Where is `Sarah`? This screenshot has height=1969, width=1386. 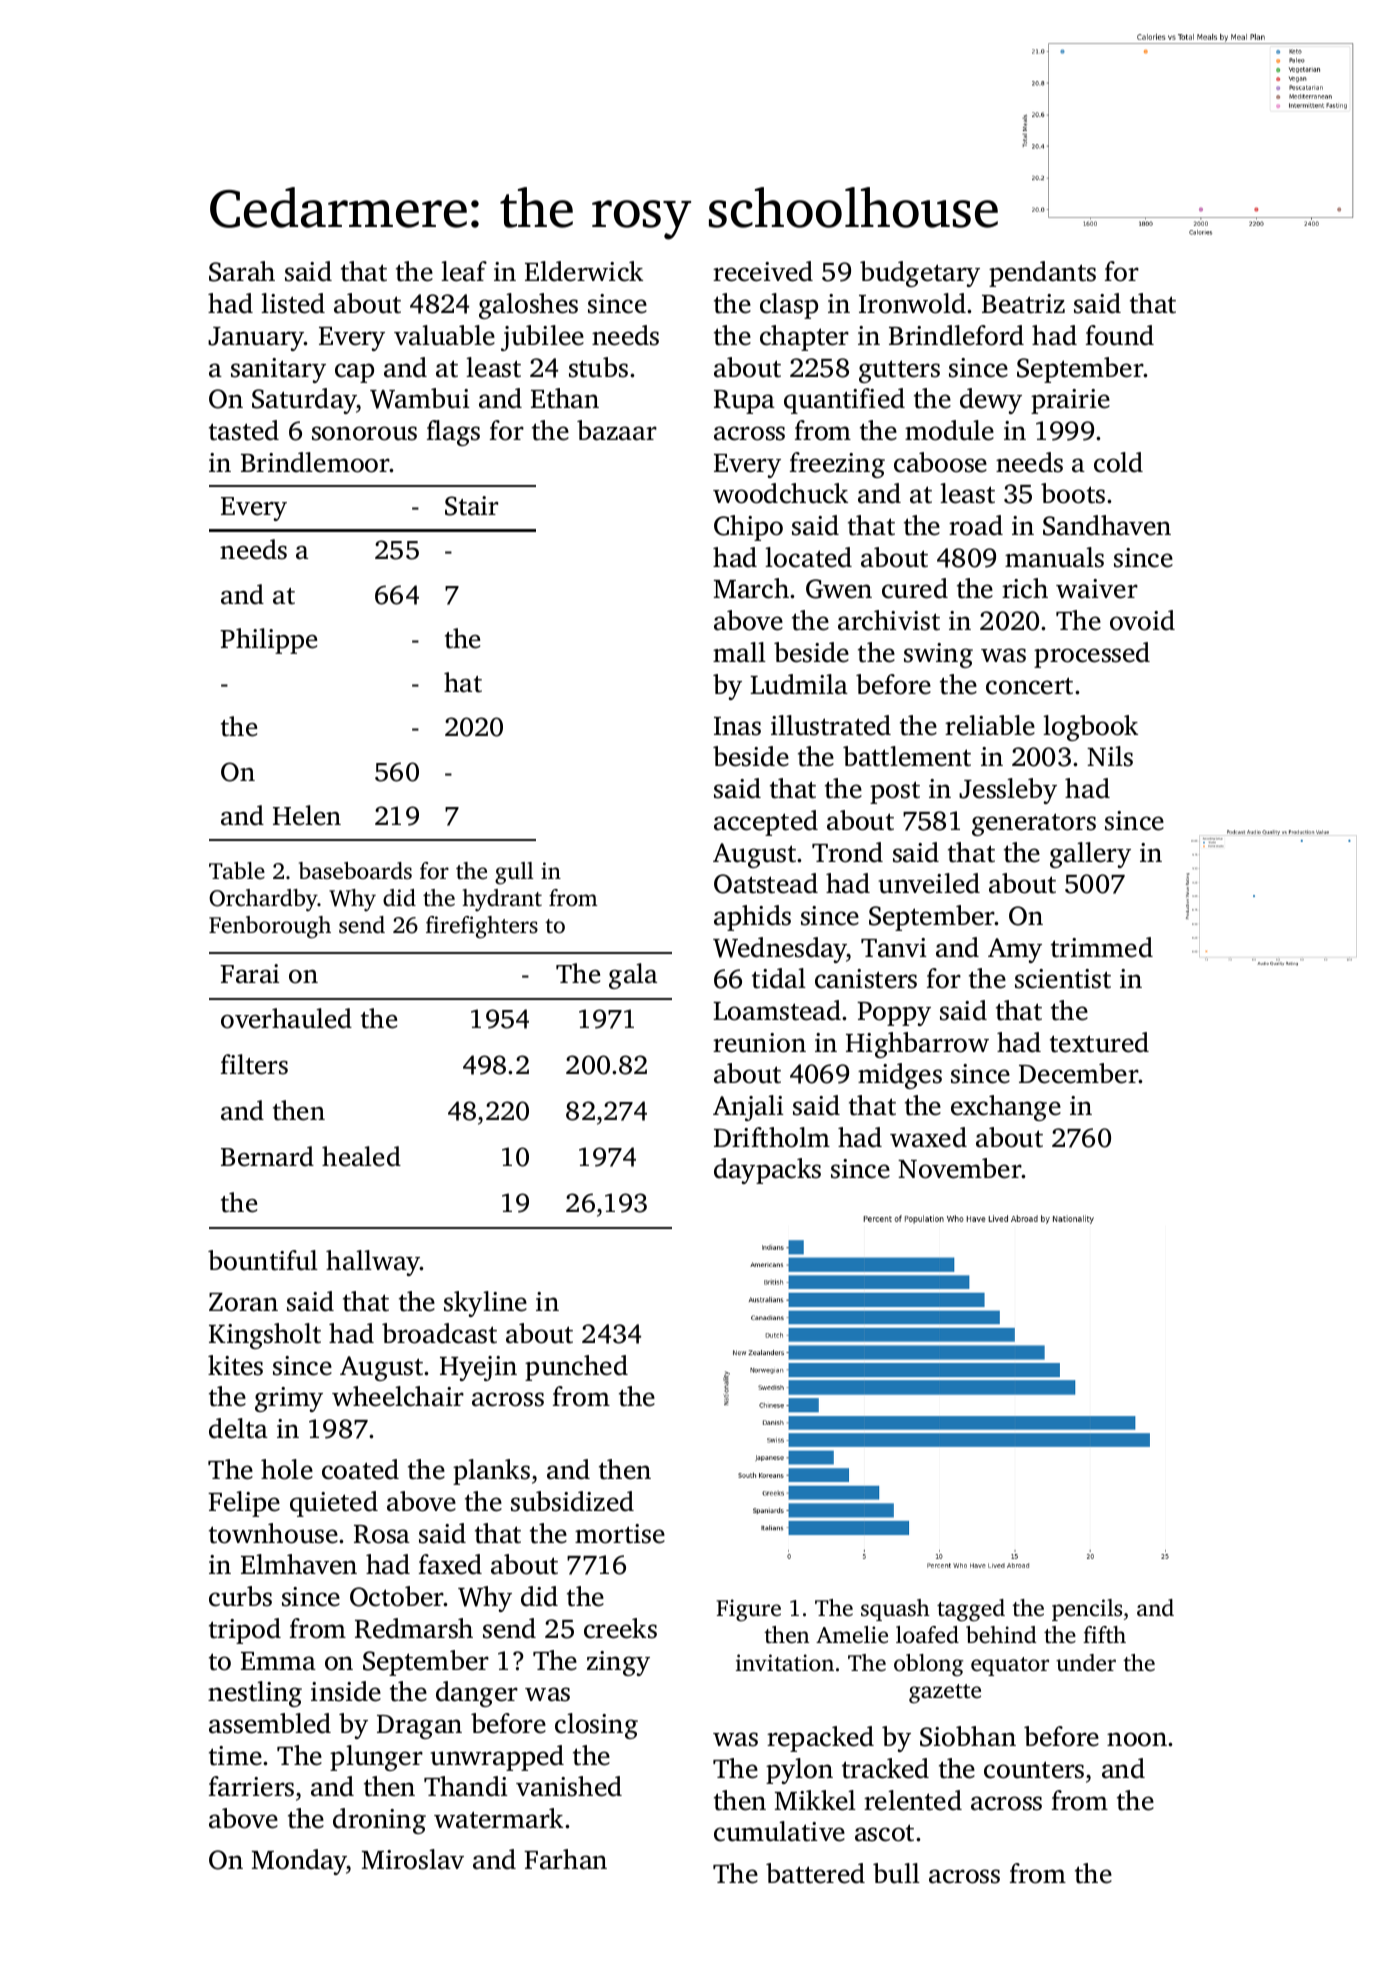
Sarah is located at coordinates (242, 271).
